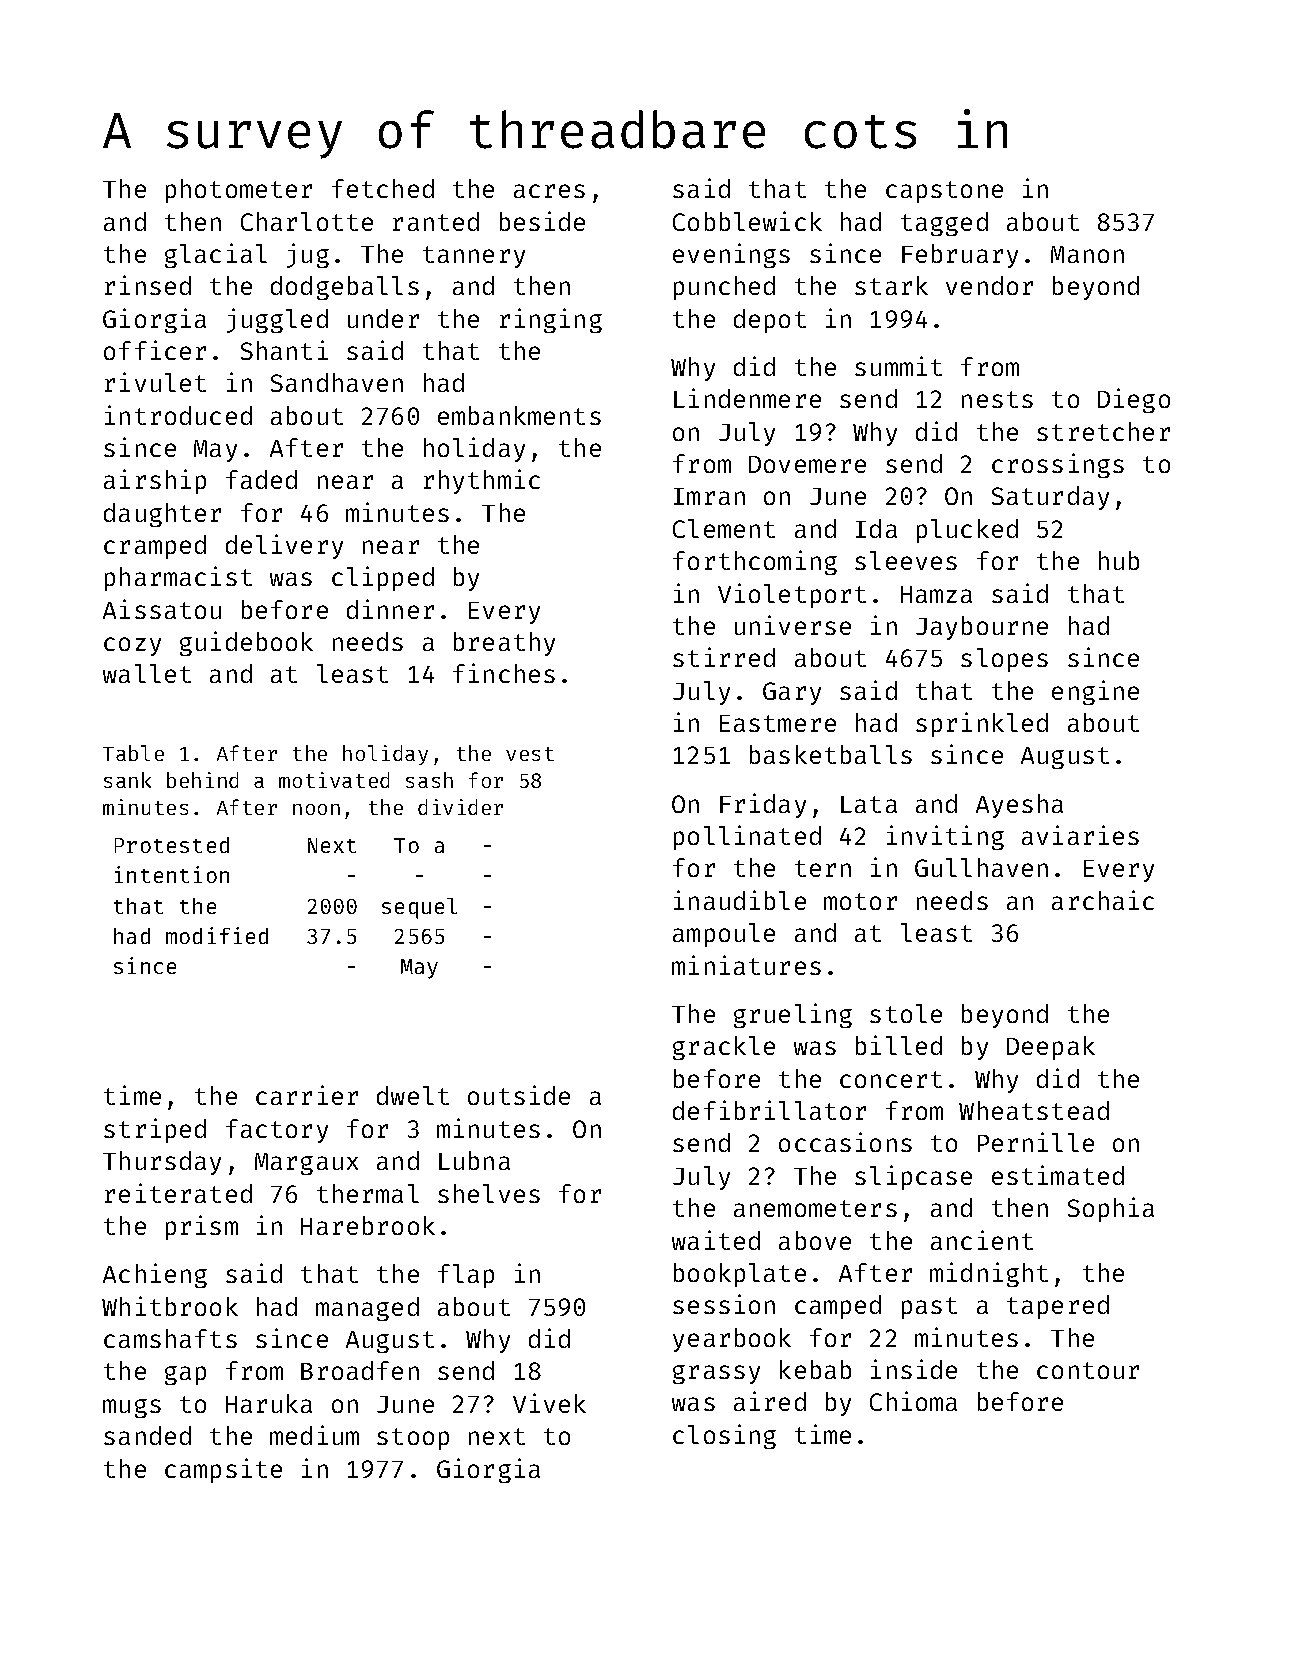  Describe the element at coordinates (724, 657) in the screenshot. I see `stirred` at that location.
